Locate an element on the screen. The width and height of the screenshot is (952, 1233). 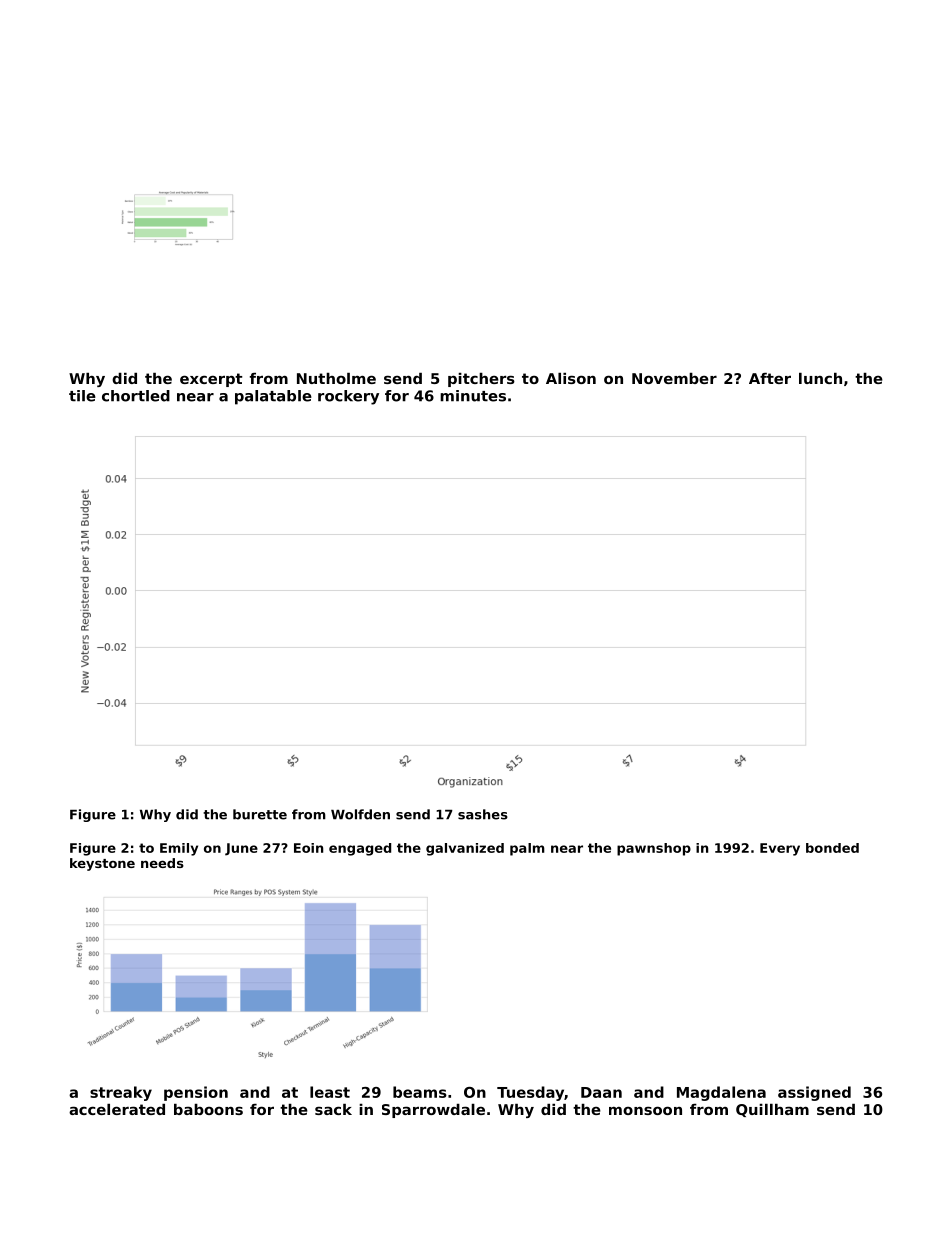
burette is located at coordinates (260, 814).
